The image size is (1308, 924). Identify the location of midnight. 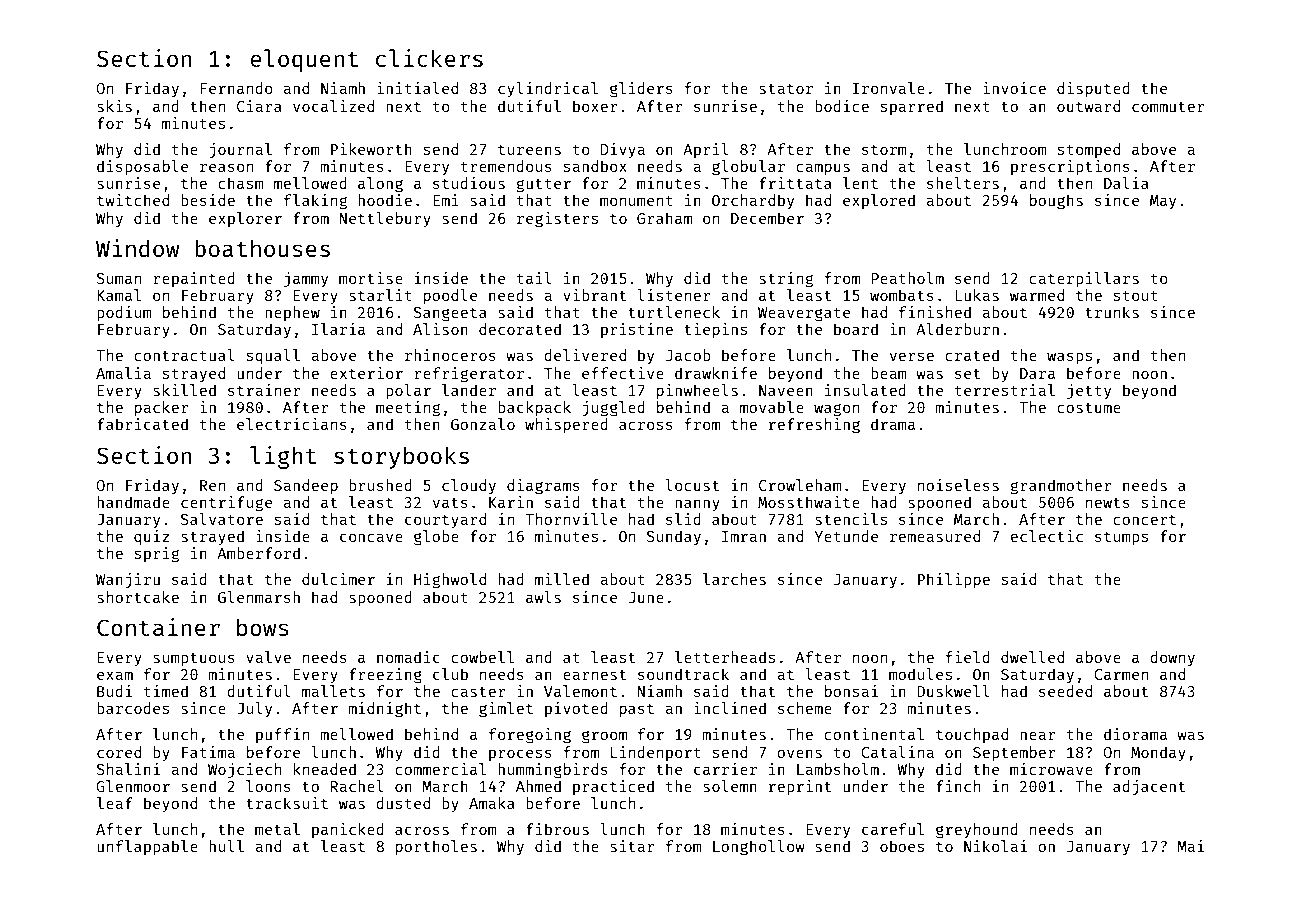
(384, 710).
